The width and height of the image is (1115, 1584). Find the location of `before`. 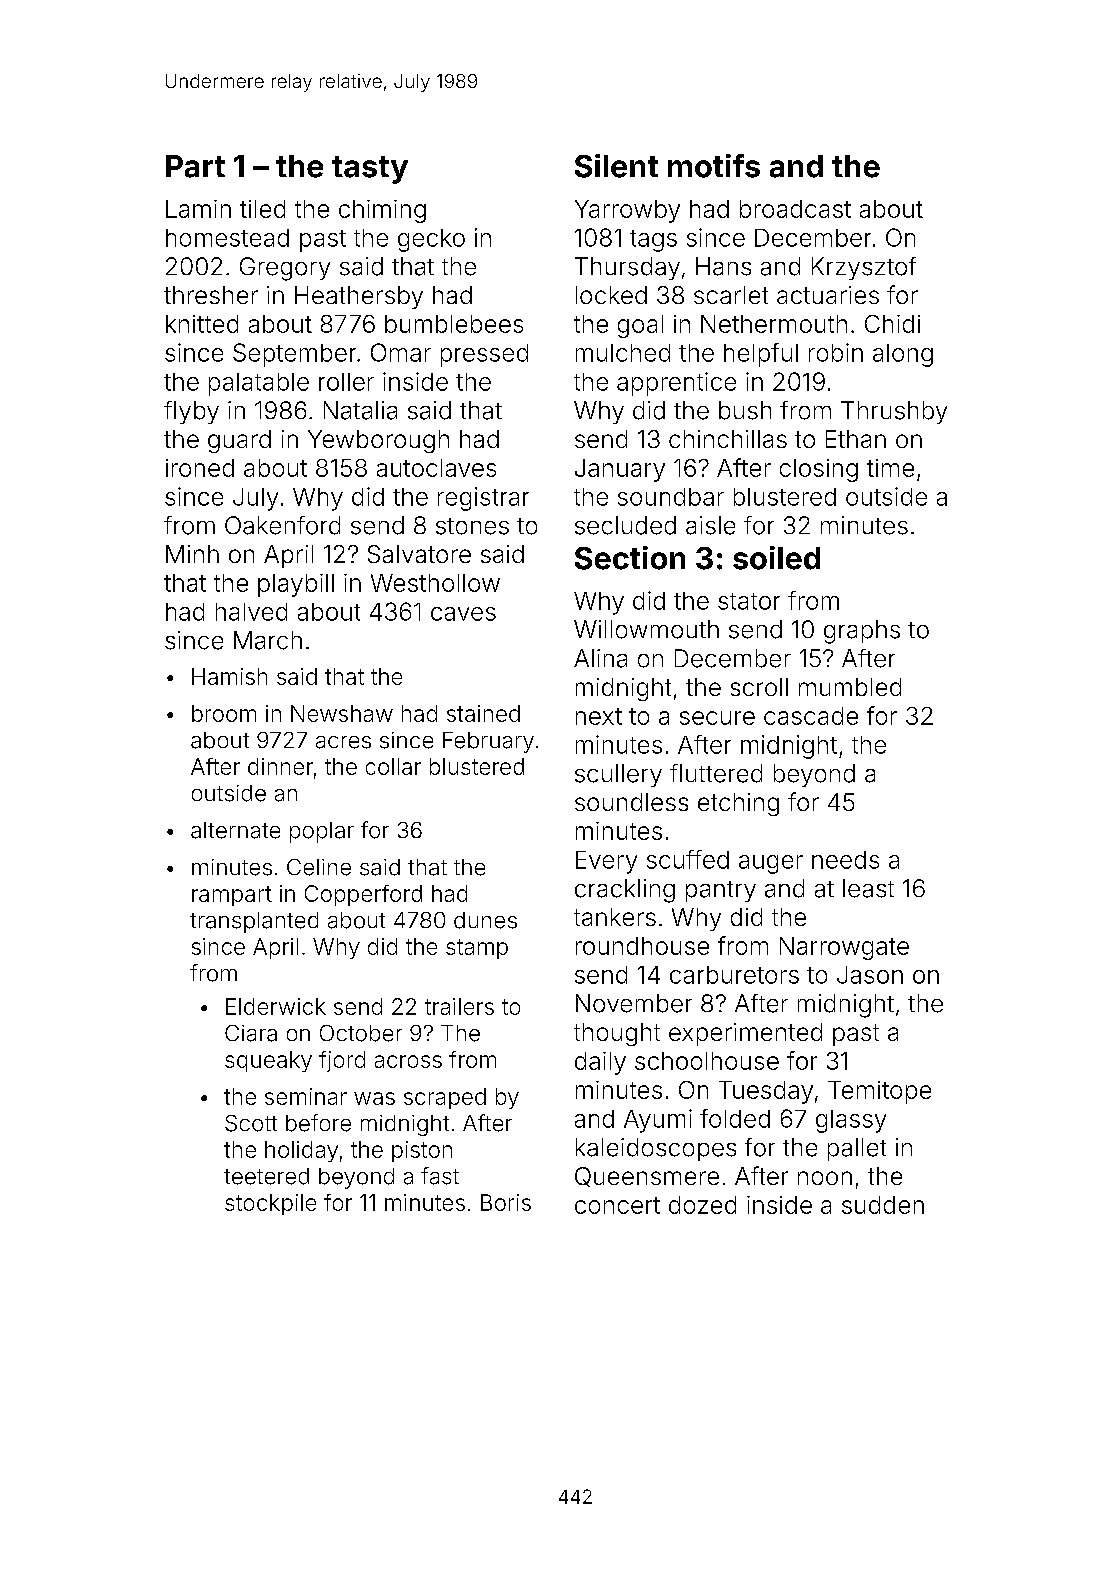

before is located at coordinates (318, 1123).
